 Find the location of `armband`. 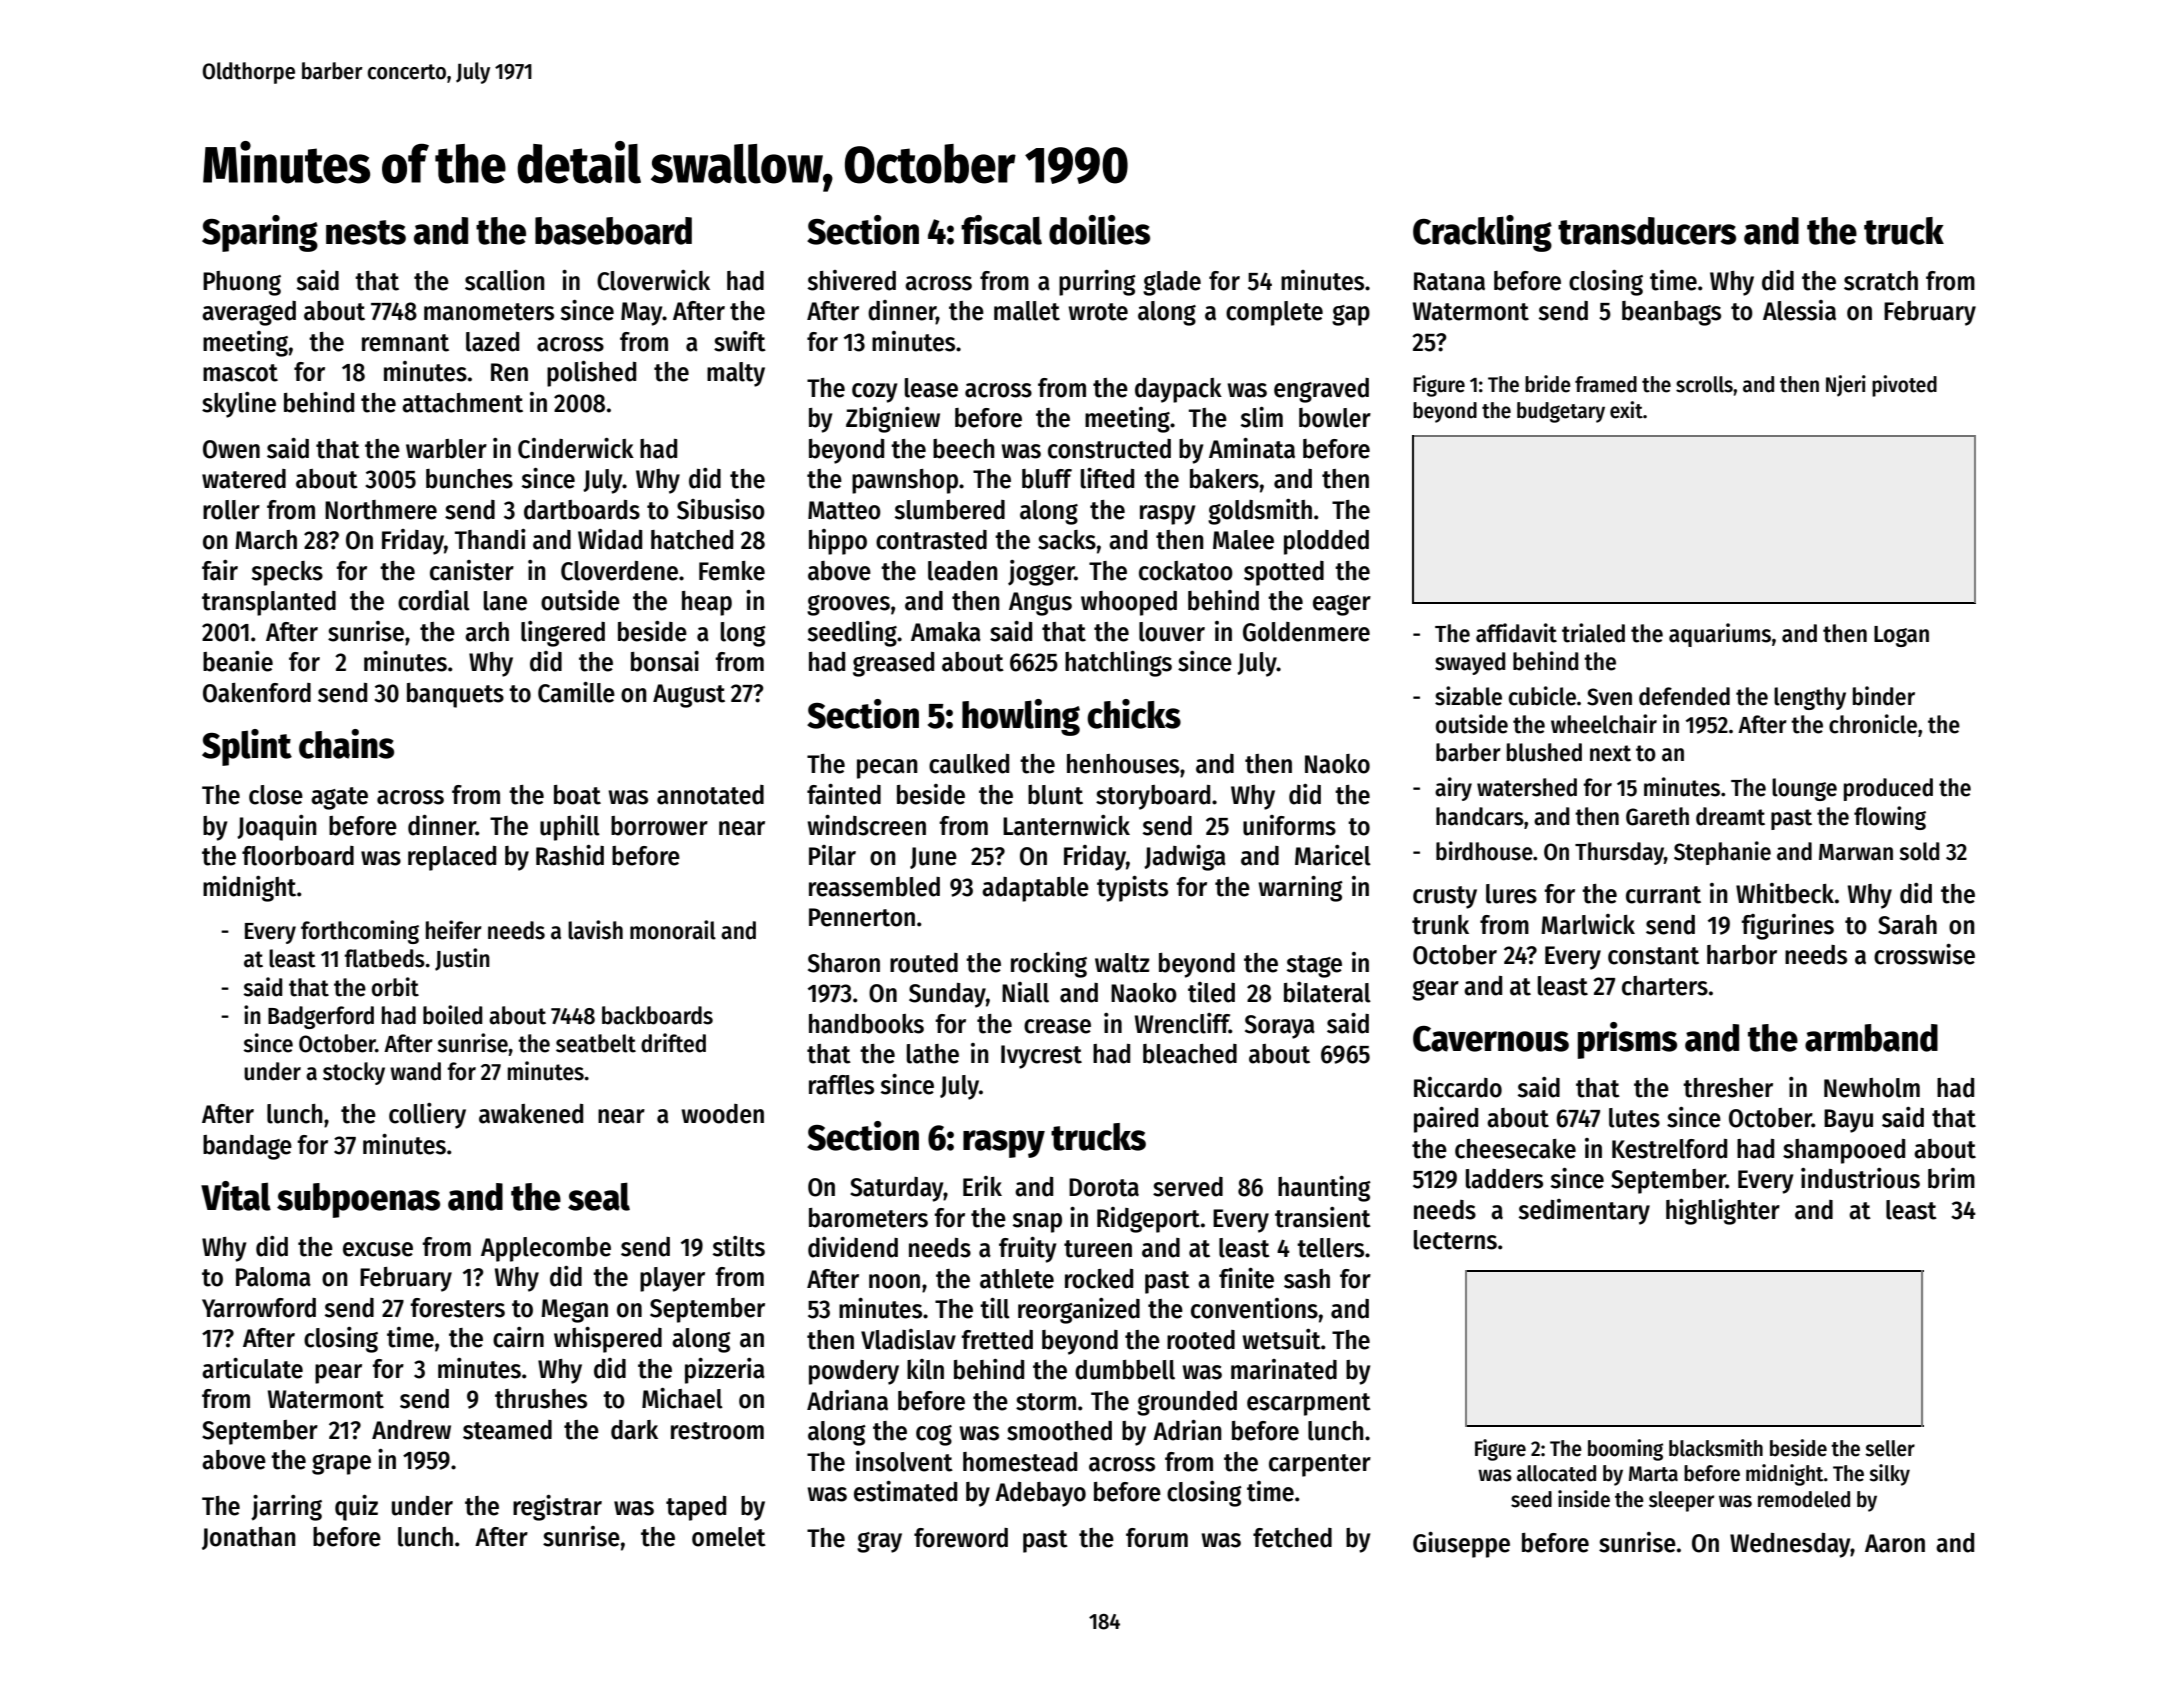

armband is located at coordinates (1871, 1038).
